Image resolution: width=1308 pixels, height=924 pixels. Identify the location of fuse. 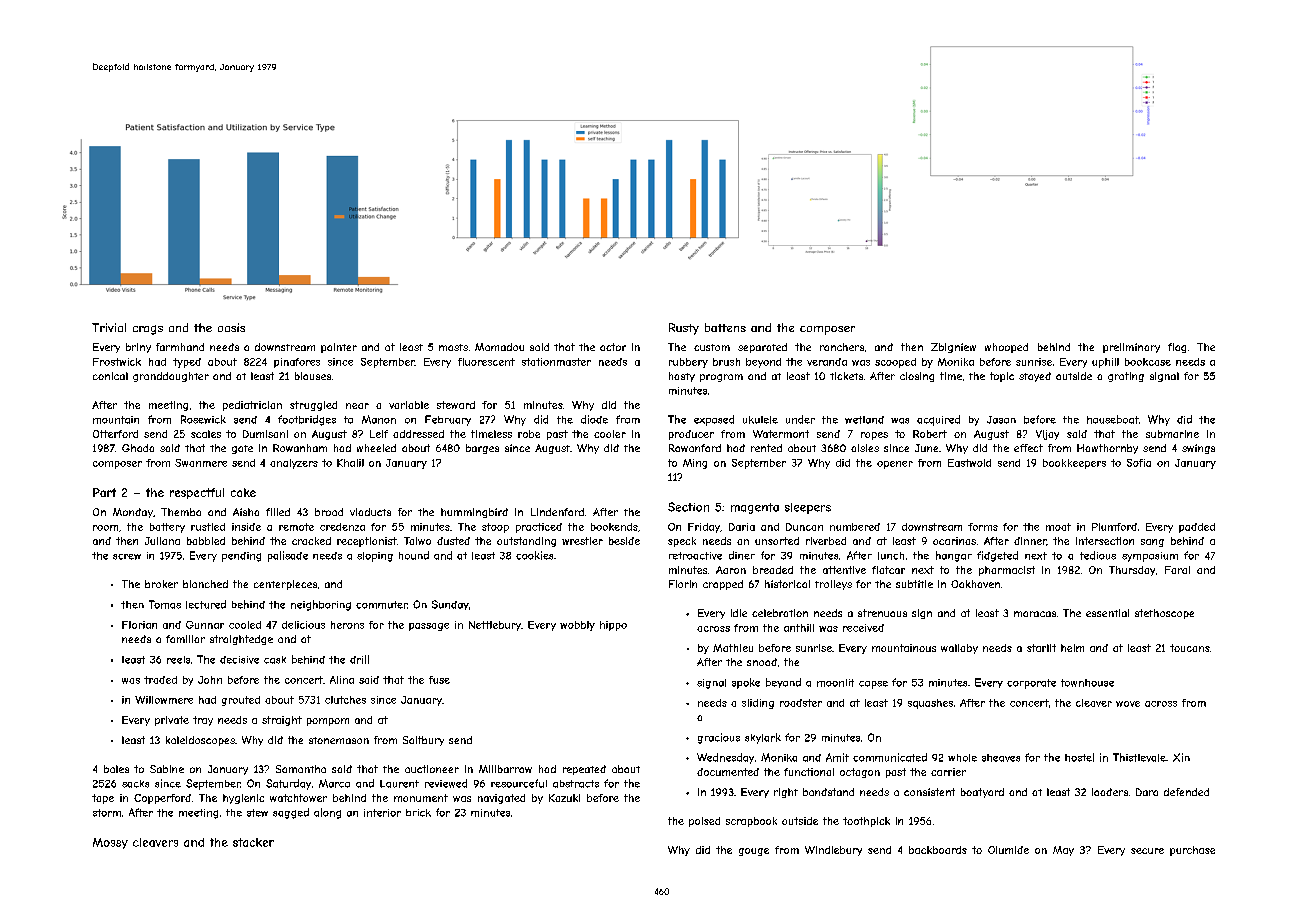
(439, 680).
